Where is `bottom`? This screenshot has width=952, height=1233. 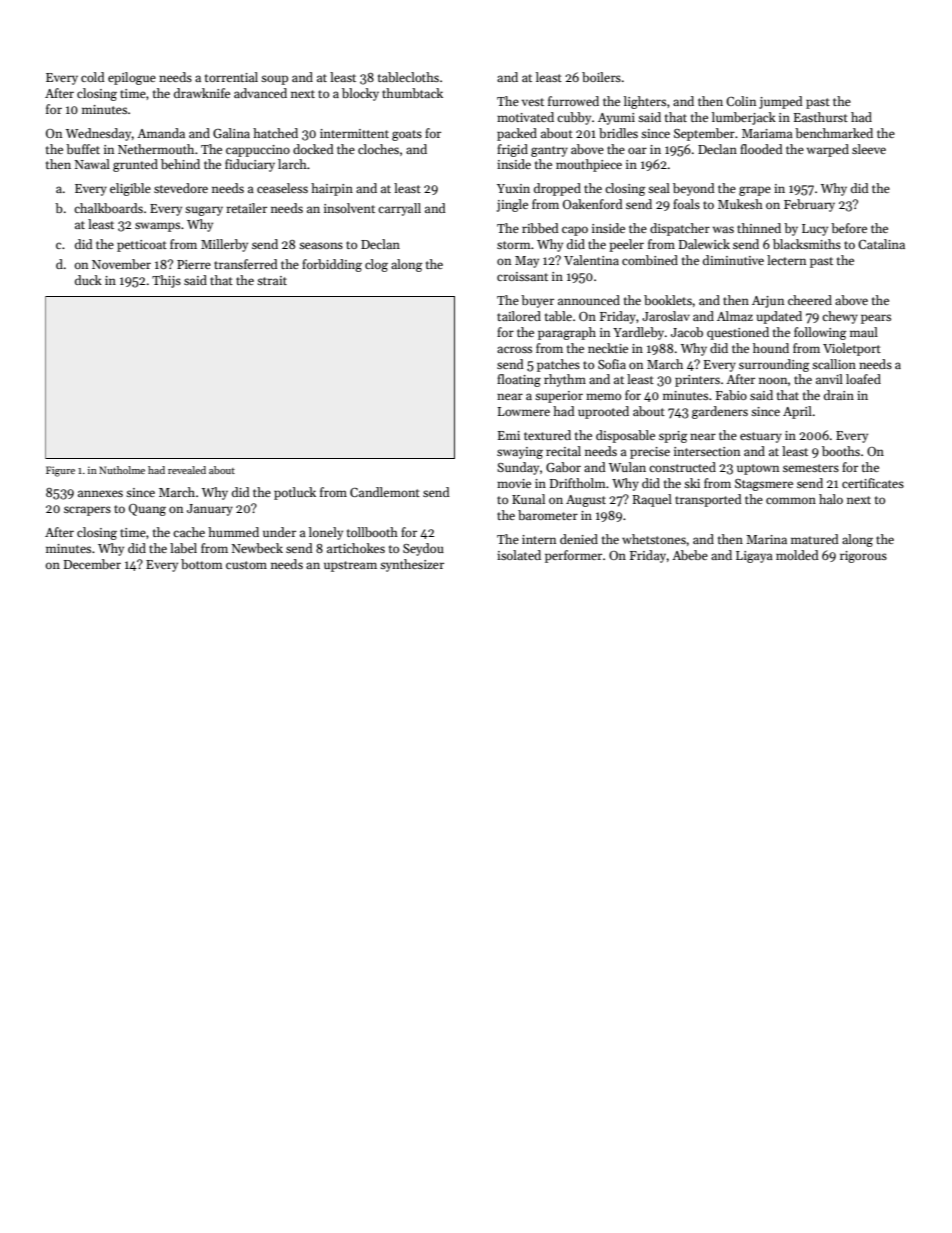
bottom is located at coordinates (202, 564).
